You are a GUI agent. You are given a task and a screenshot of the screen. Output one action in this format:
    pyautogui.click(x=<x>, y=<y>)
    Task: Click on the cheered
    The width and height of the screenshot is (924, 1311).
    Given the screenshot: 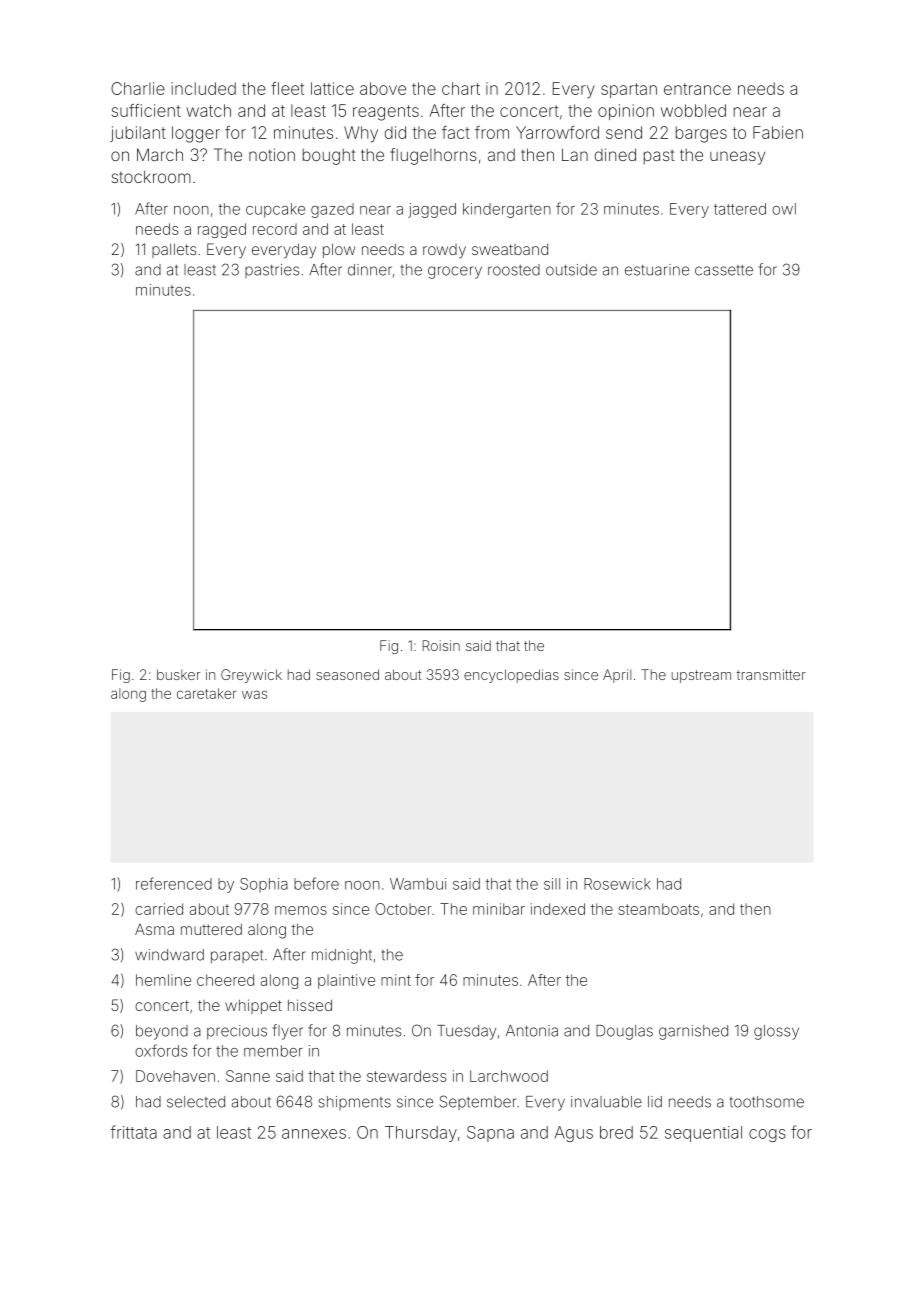 What is the action you would take?
    pyautogui.click(x=225, y=980)
